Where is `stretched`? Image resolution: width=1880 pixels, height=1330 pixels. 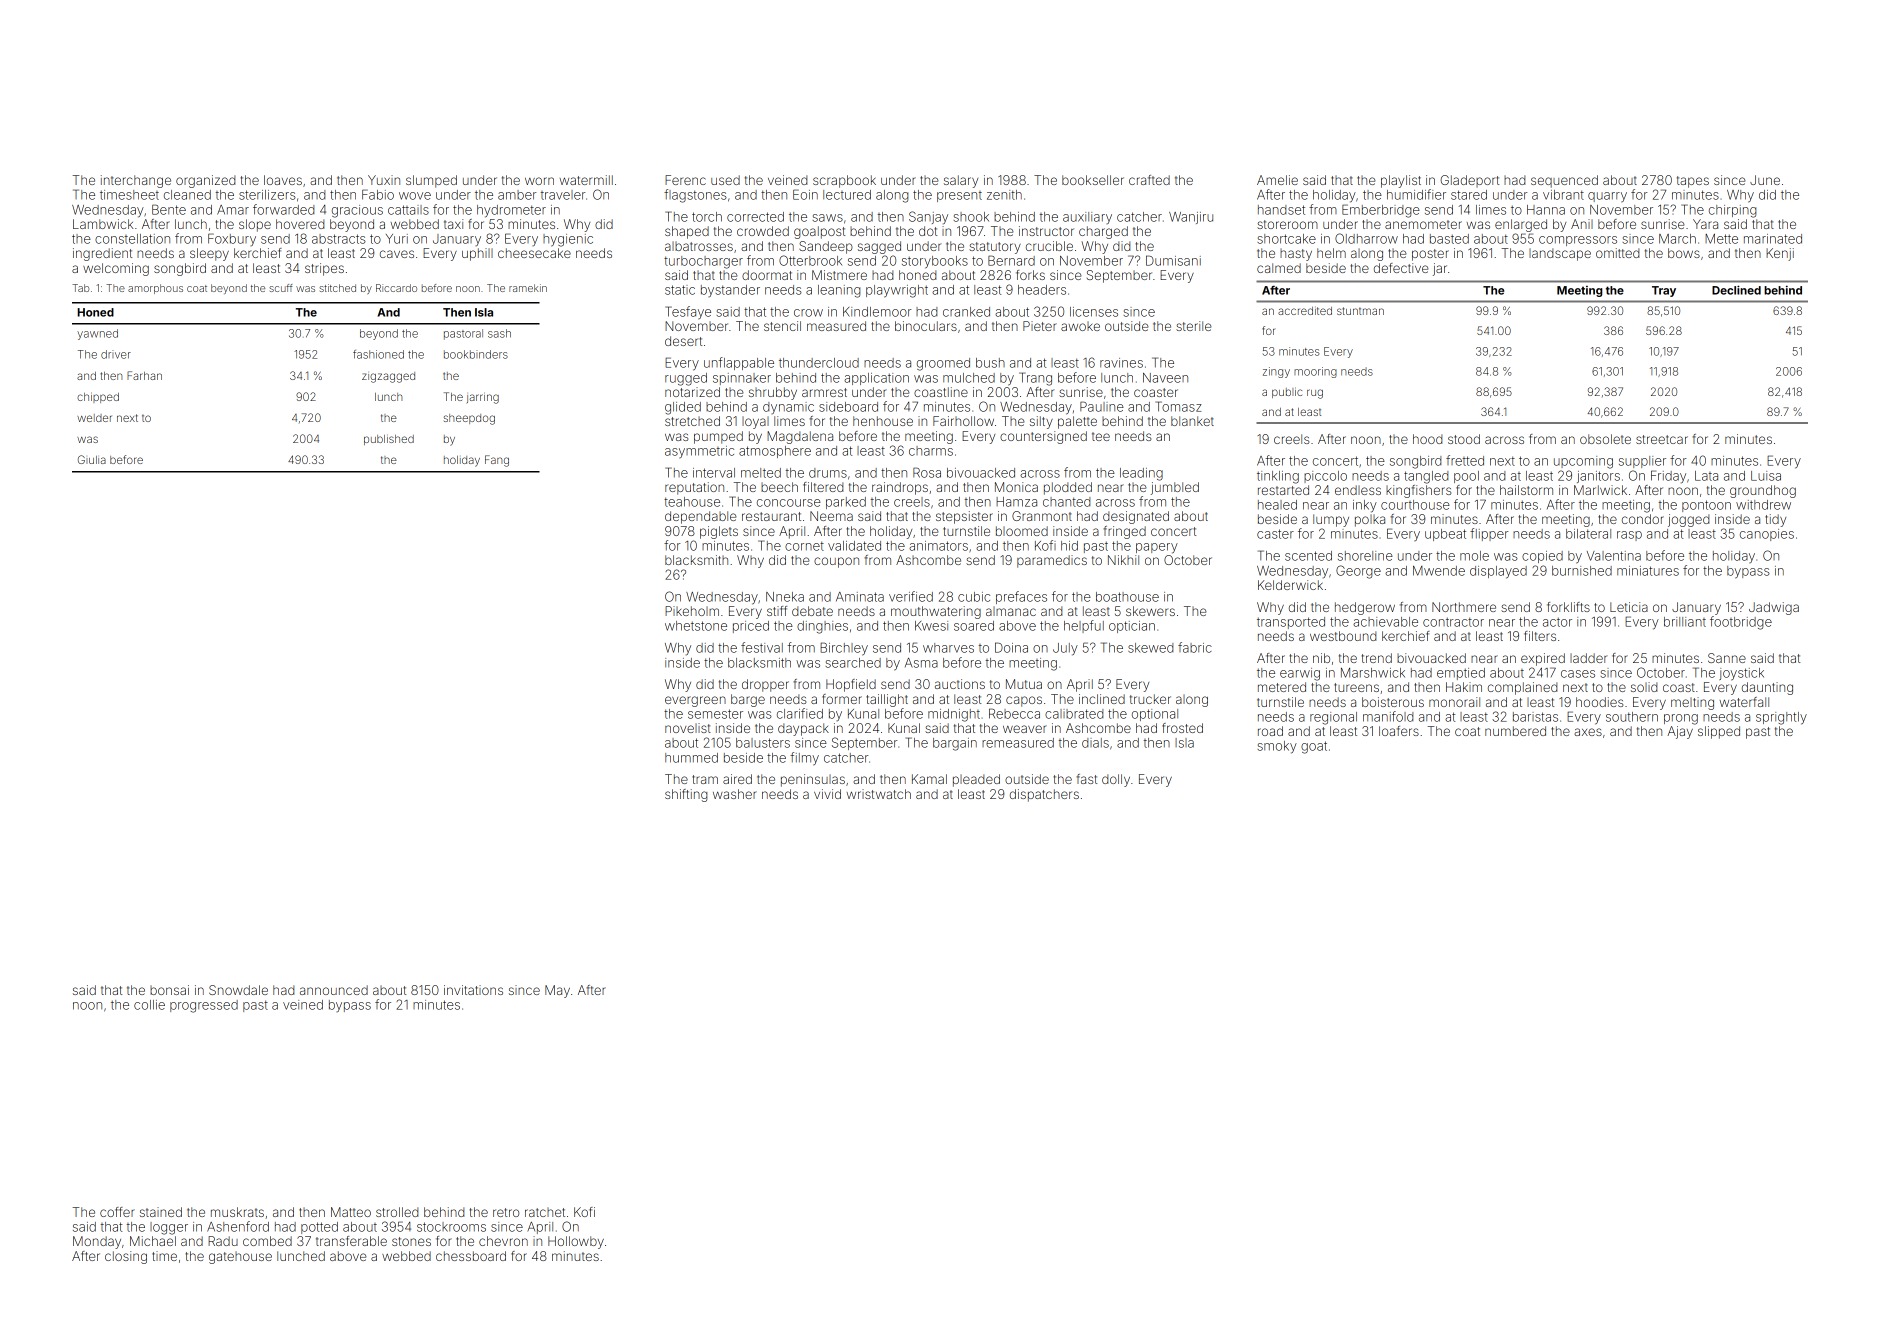 stretched is located at coordinates (692, 421).
